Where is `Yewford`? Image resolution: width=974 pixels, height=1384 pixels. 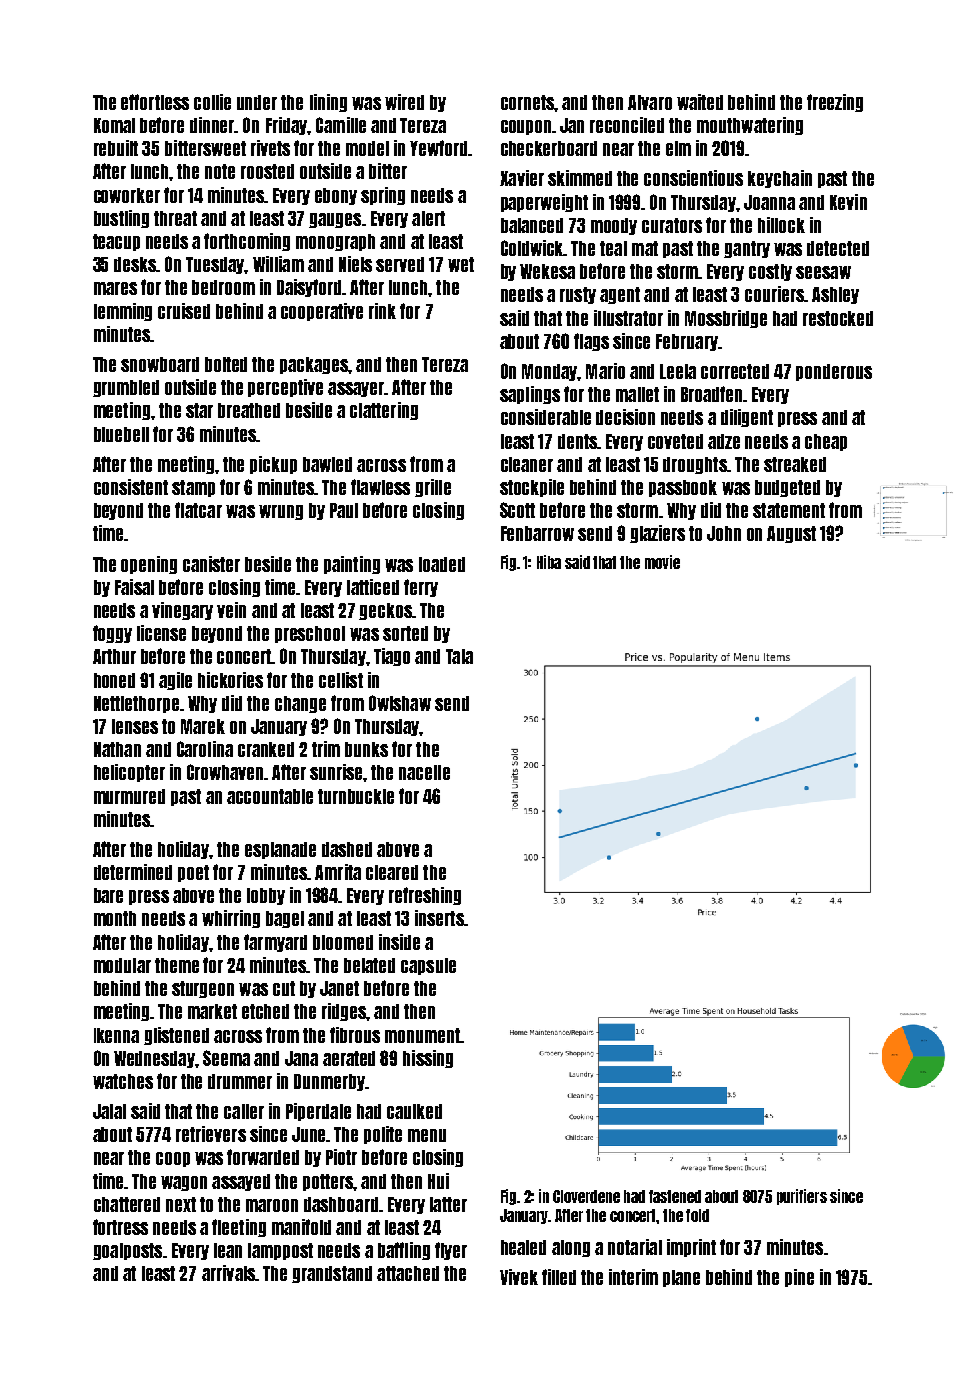
Yewford is located at coordinates (438, 148).
